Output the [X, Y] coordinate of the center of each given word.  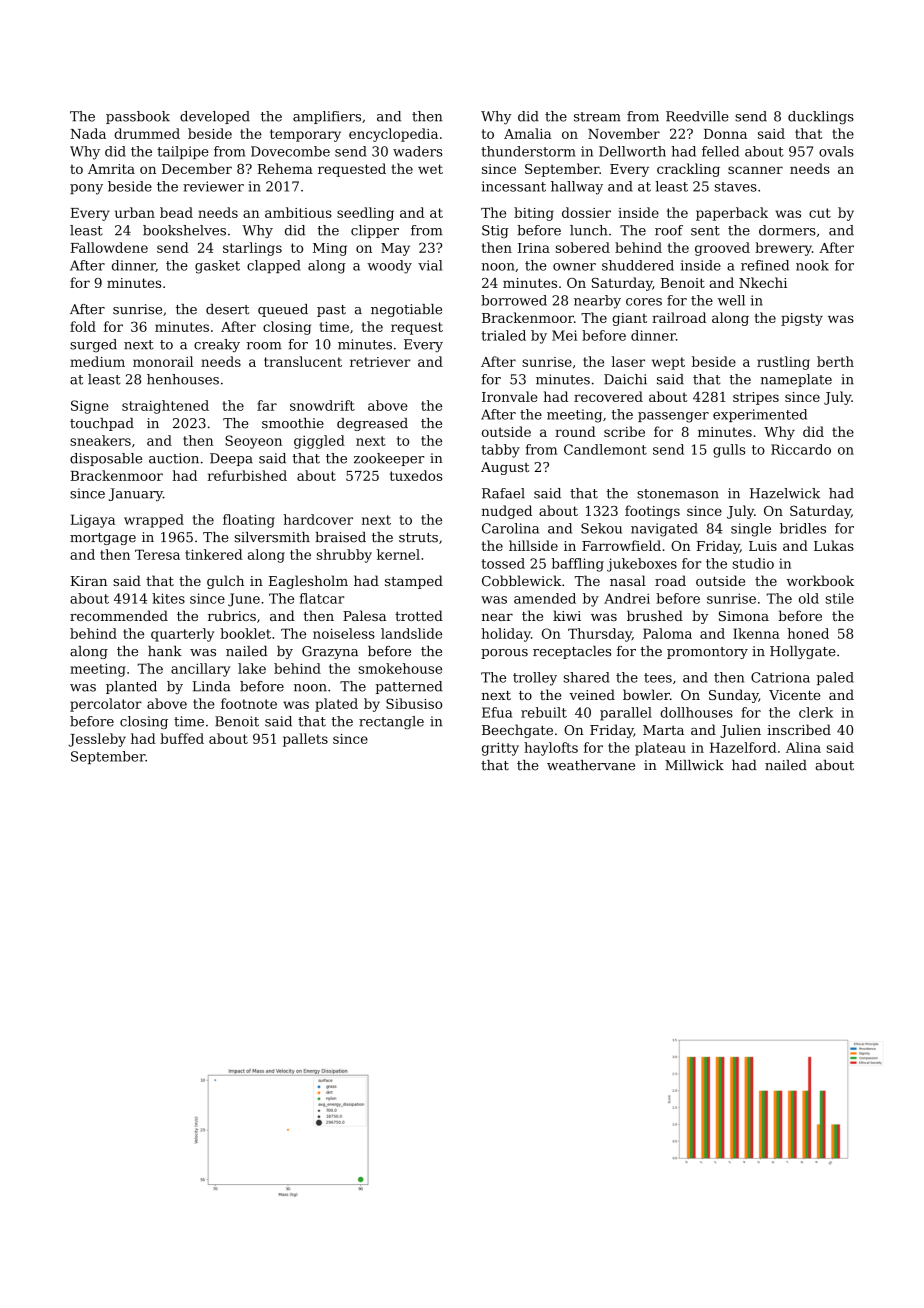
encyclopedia [393, 135]
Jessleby [97, 740]
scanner [755, 170]
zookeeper [389, 459]
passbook [138, 117]
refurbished [247, 475]
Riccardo [801, 449]
